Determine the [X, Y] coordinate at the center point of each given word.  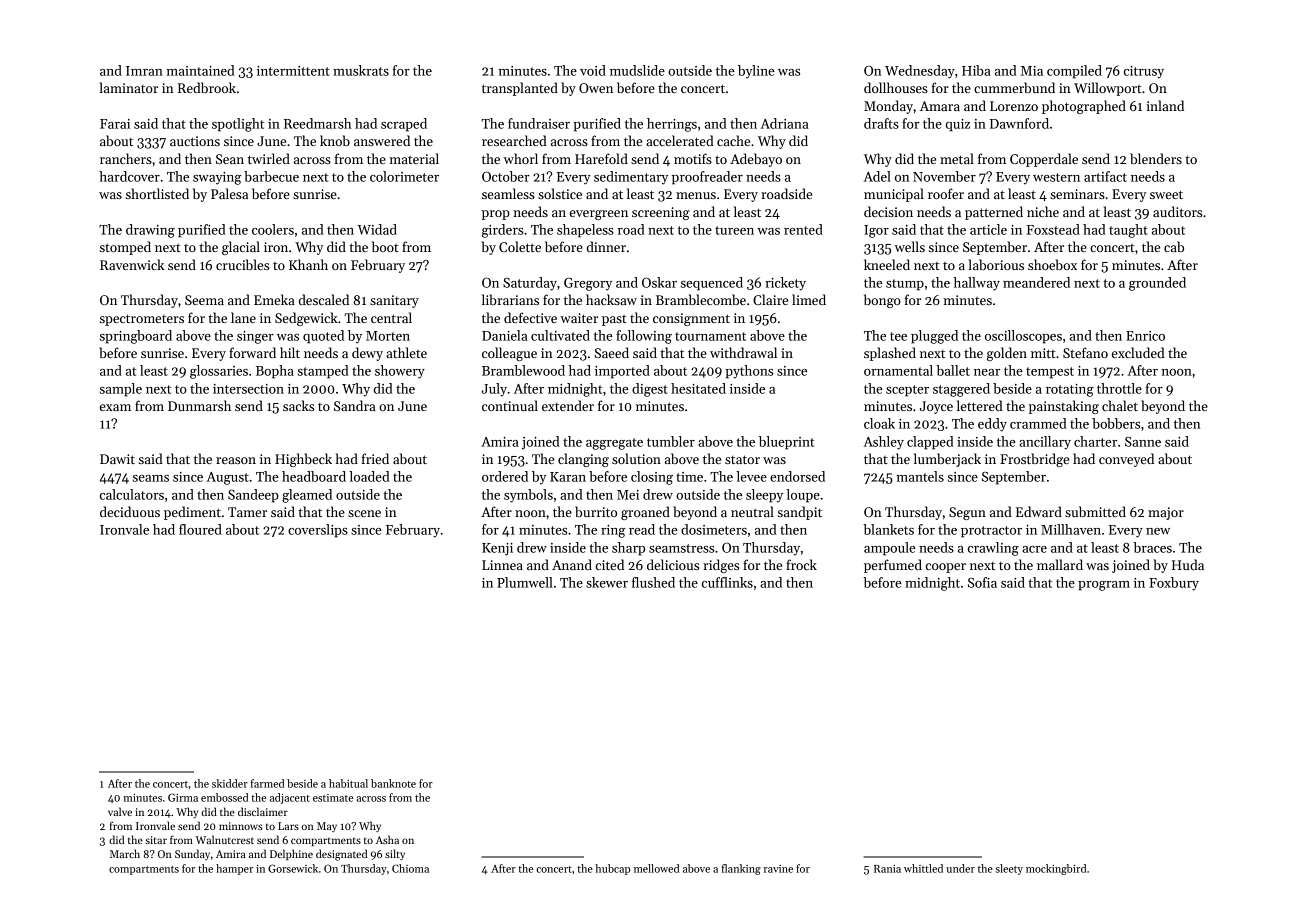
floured [200, 529]
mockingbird [1056, 869]
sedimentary [631, 178]
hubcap [612, 869]
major [1166, 513]
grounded [1157, 284]
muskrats [361, 70]
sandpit [800, 513]
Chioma [410, 868]
